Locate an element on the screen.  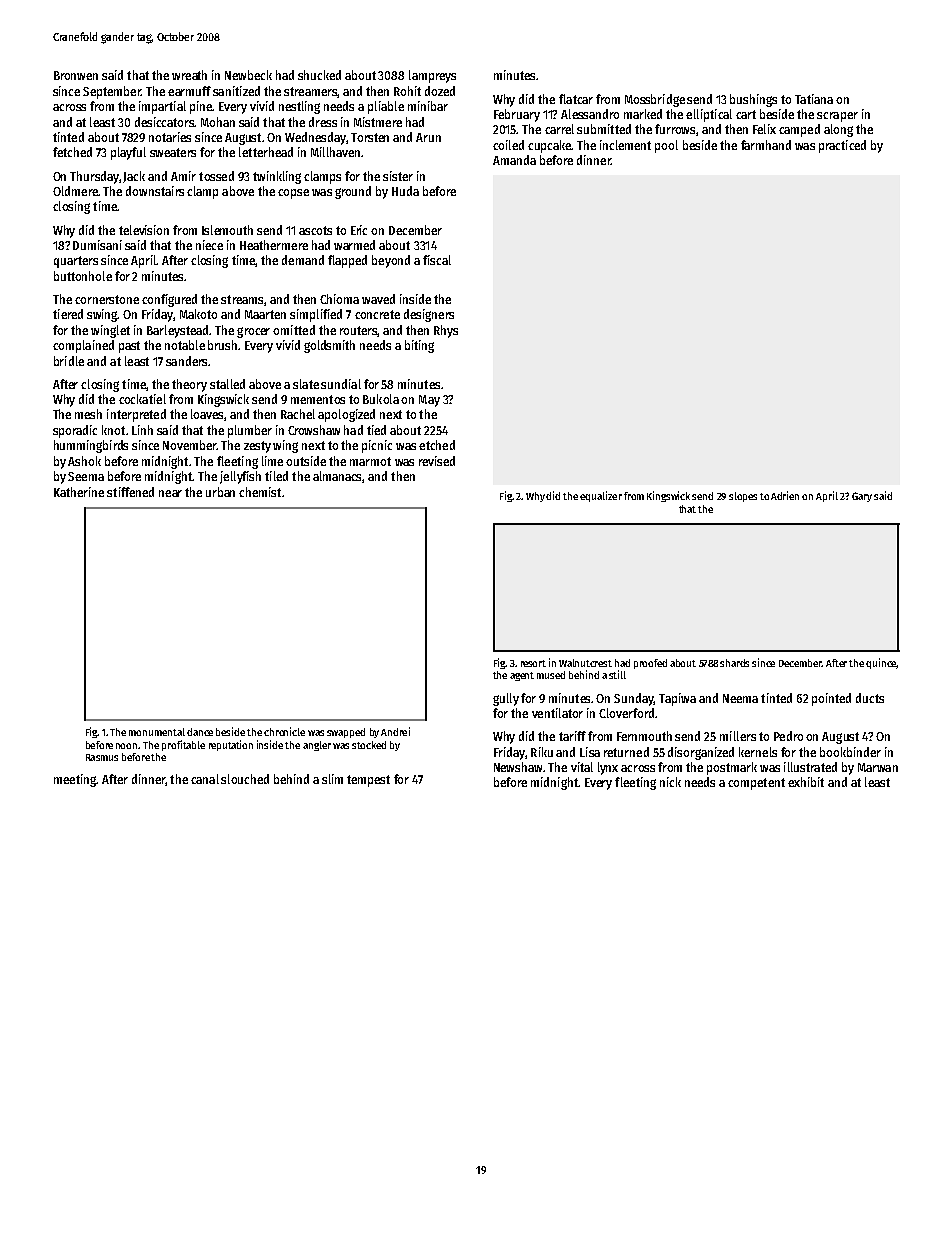
Gary is located at coordinates (862, 497).
